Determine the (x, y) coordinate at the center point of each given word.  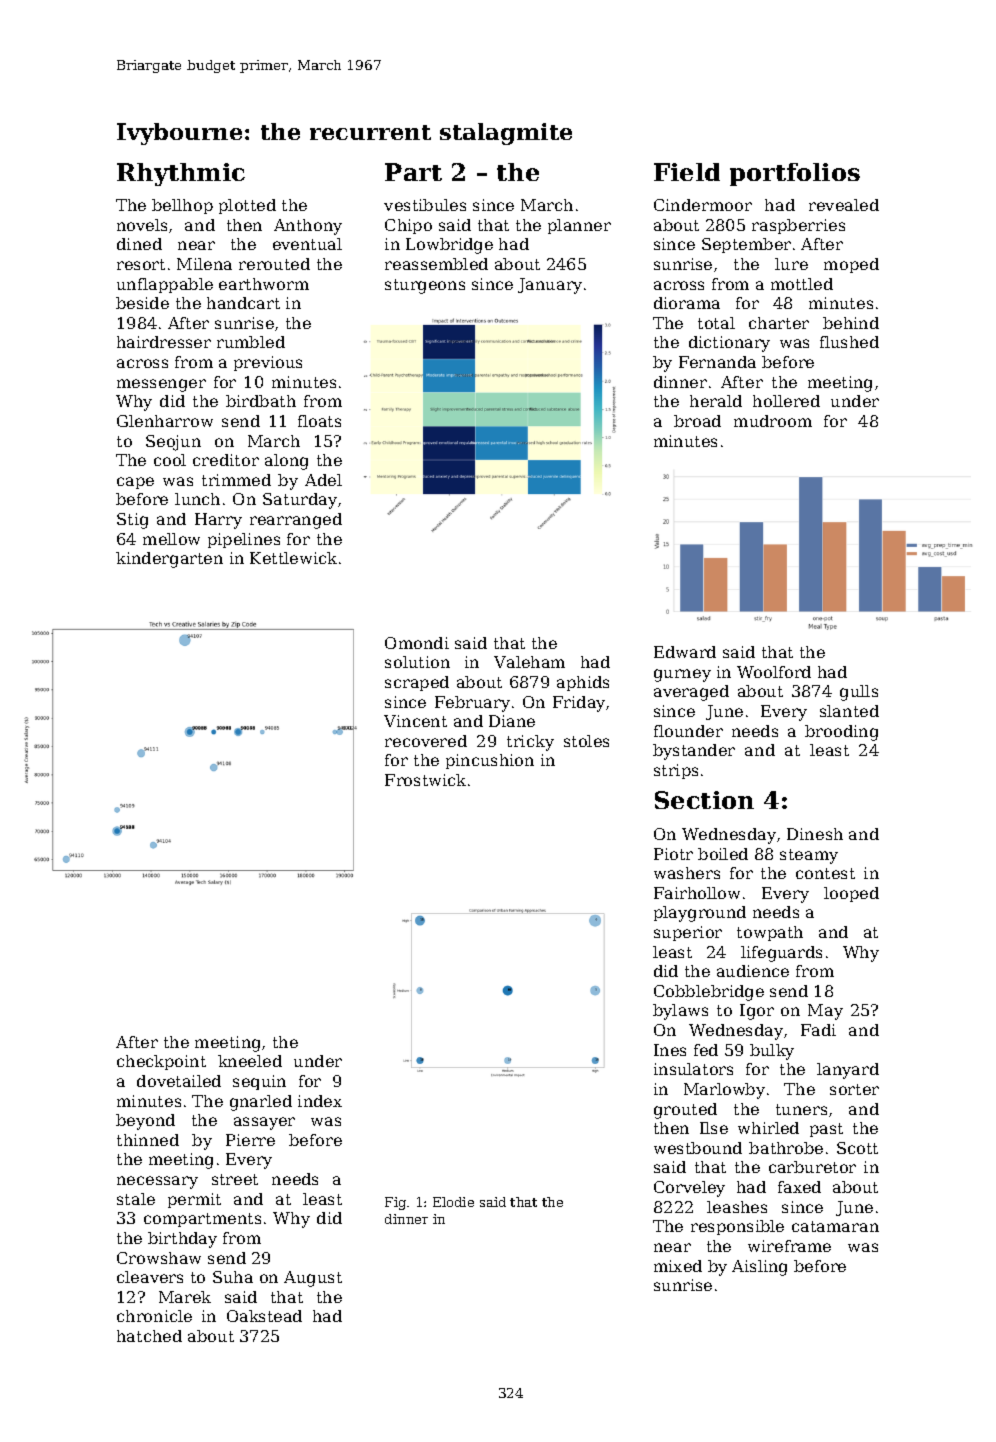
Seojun (173, 443)
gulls (859, 693)
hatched (149, 1336)
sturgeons (425, 286)
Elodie (453, 1202)
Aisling (759, 1268)
